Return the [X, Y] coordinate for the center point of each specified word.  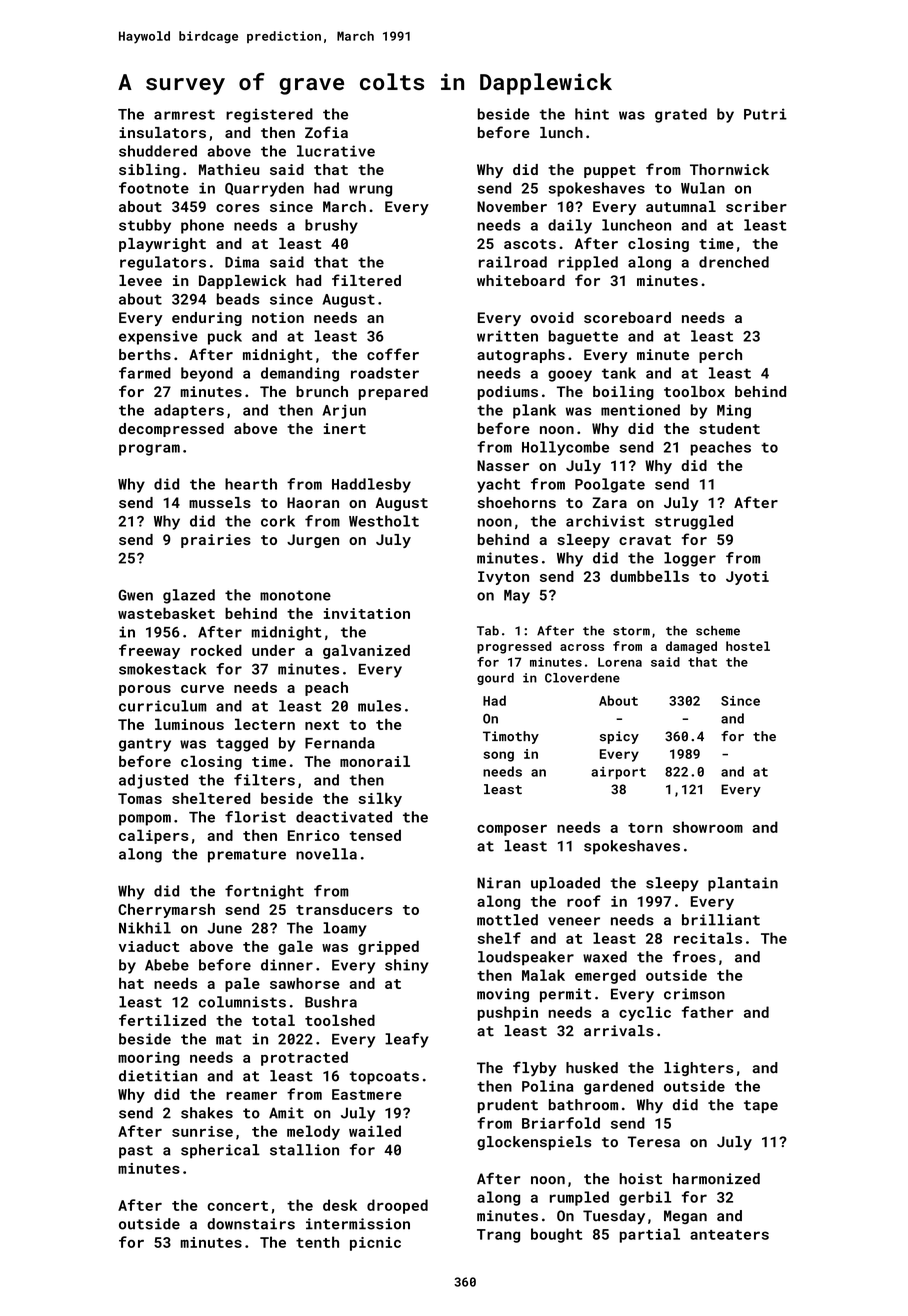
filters [264, 780]
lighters [698, 1069]
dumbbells [649, 576]
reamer [251, 1096]
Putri [765, 114]
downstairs [251, 1224]
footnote [154, 188]
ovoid [552, 317]
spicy [619, 737]
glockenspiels [534, 1143]
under [273, 650]
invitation [367, 613]
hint [592, 114]
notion [278, 317]
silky [380, 799]
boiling [623, 393]
